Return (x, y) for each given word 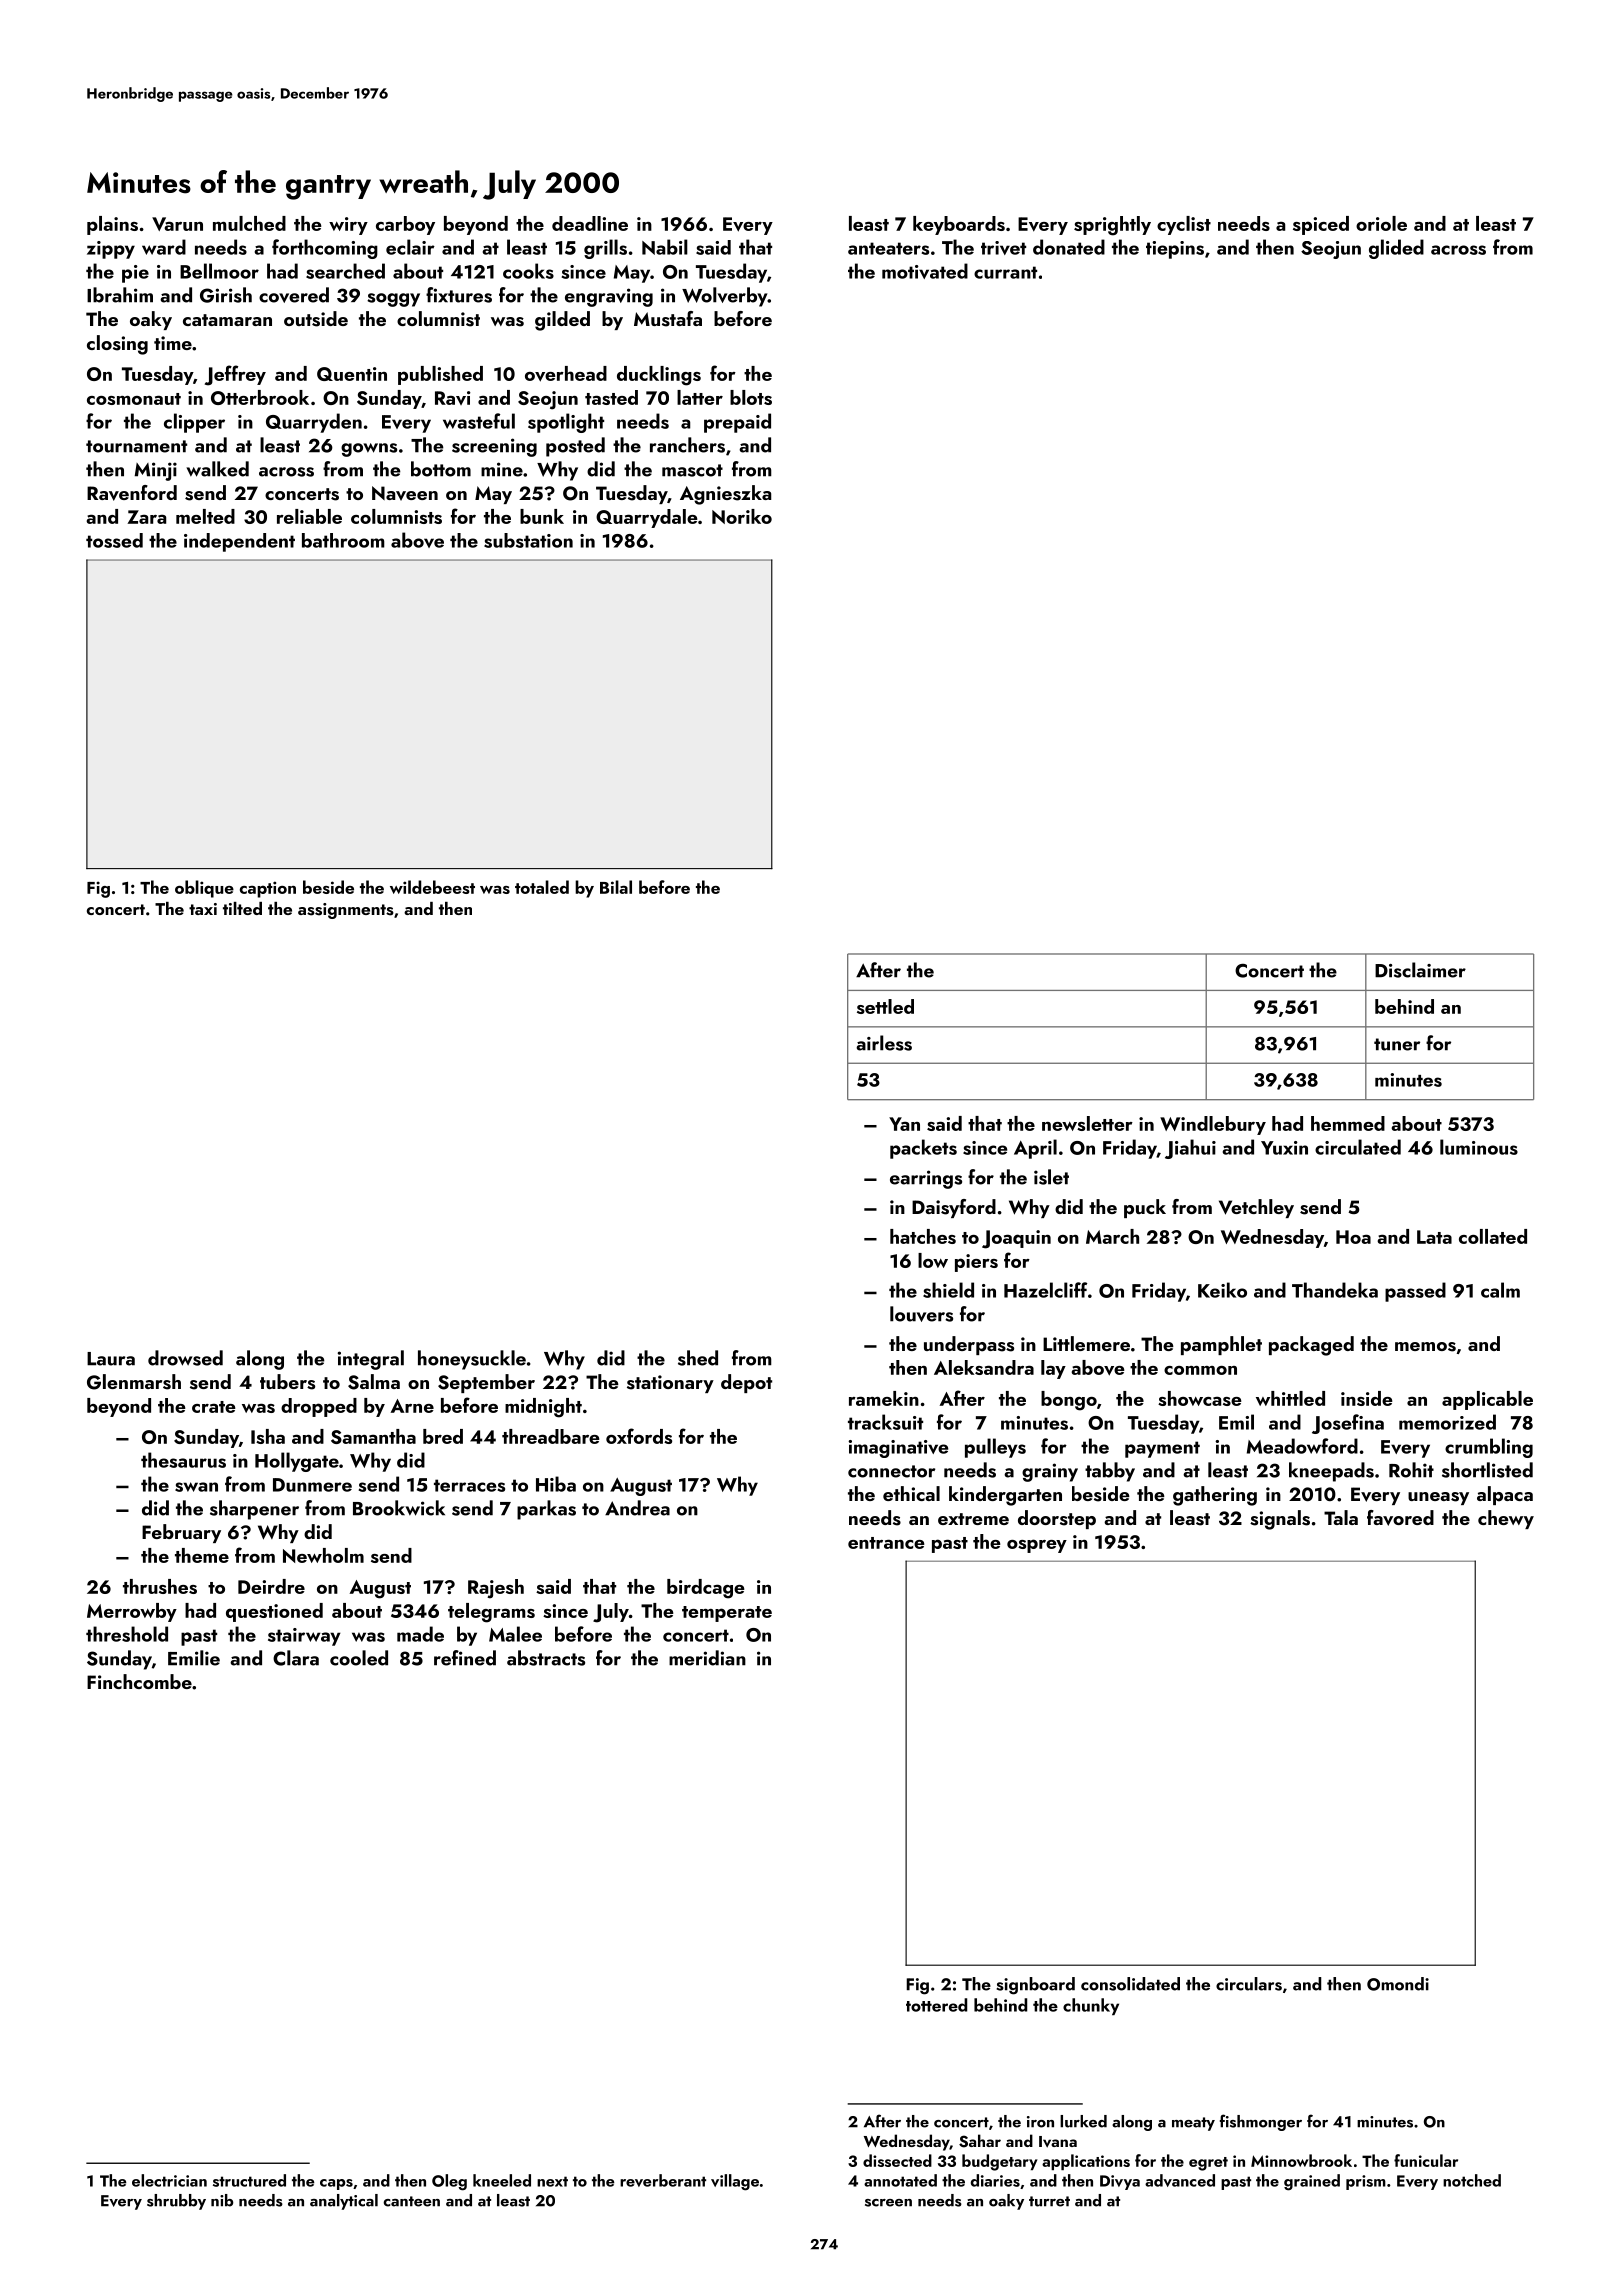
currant (1005, 272)
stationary (670, 1384)
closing (117, 345)
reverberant (663, 2180)
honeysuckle (472, 1360)
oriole (1381, 223)
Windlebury (1213, 1125)
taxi (203, 909)
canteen (411, 2201)
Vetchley (1256, 1208)
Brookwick (399, 1508)
